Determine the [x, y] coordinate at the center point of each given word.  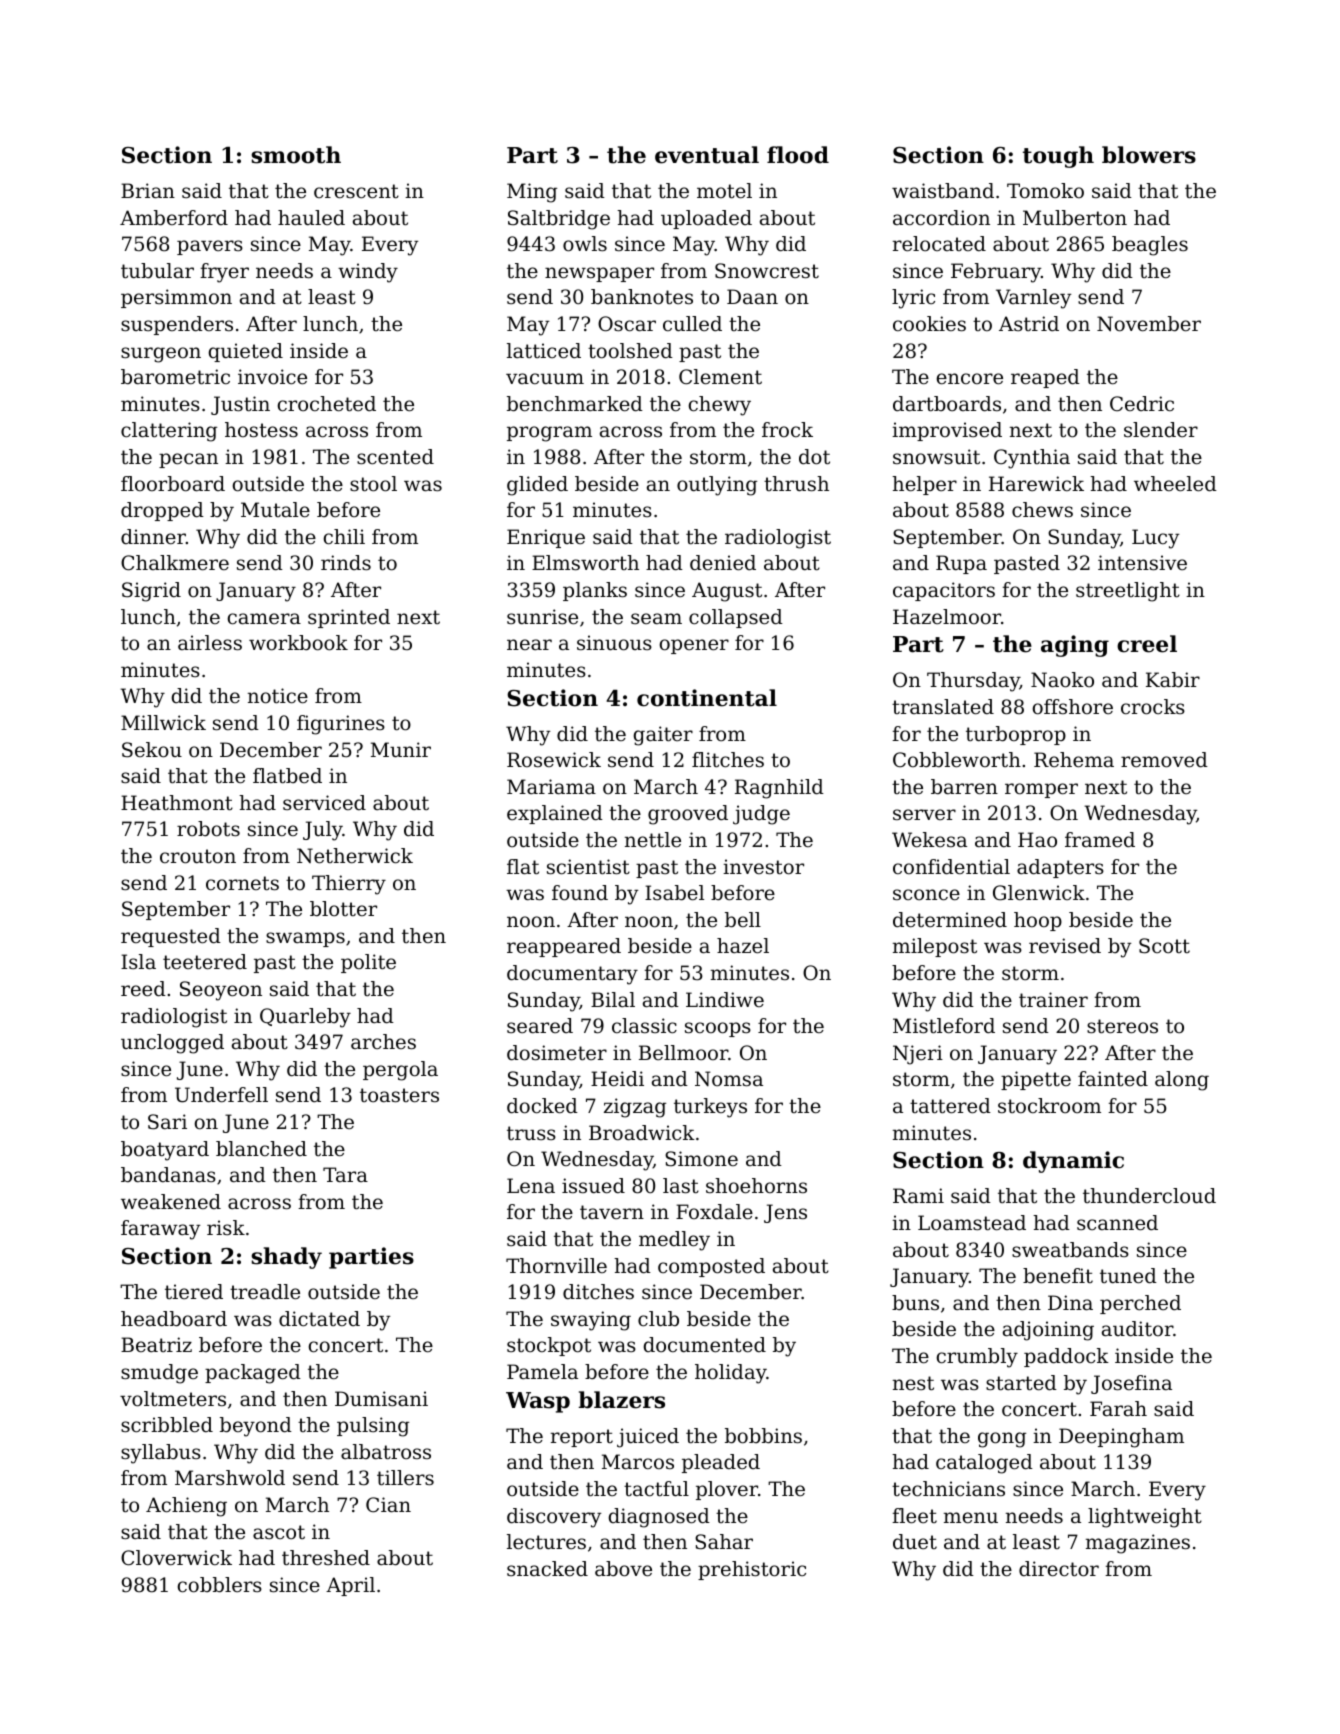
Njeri [918, 1055]
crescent [356, 191]
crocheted [327, 404]
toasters [399, 1095]
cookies [929, 324]
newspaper [599, 274]
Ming [532, 193]
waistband [943, 191]
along [1182, 1081]
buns [915, 1303]
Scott [1164, 946]
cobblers [220, 1585]
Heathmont [177, 803]
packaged [253, 1374]
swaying [591, 1321]
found [580, 893]
